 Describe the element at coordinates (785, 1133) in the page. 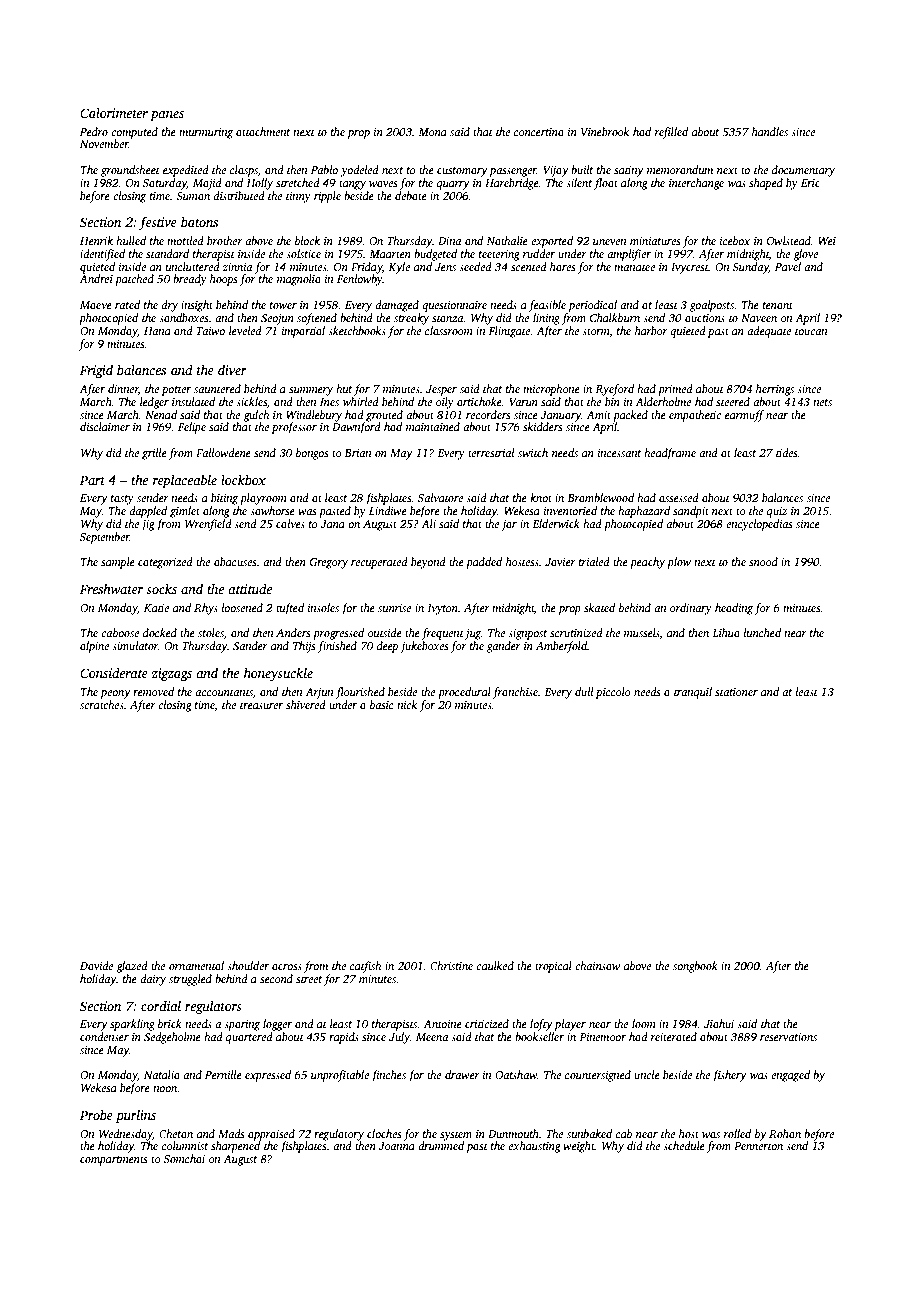

I see `Rohan` at that location.
